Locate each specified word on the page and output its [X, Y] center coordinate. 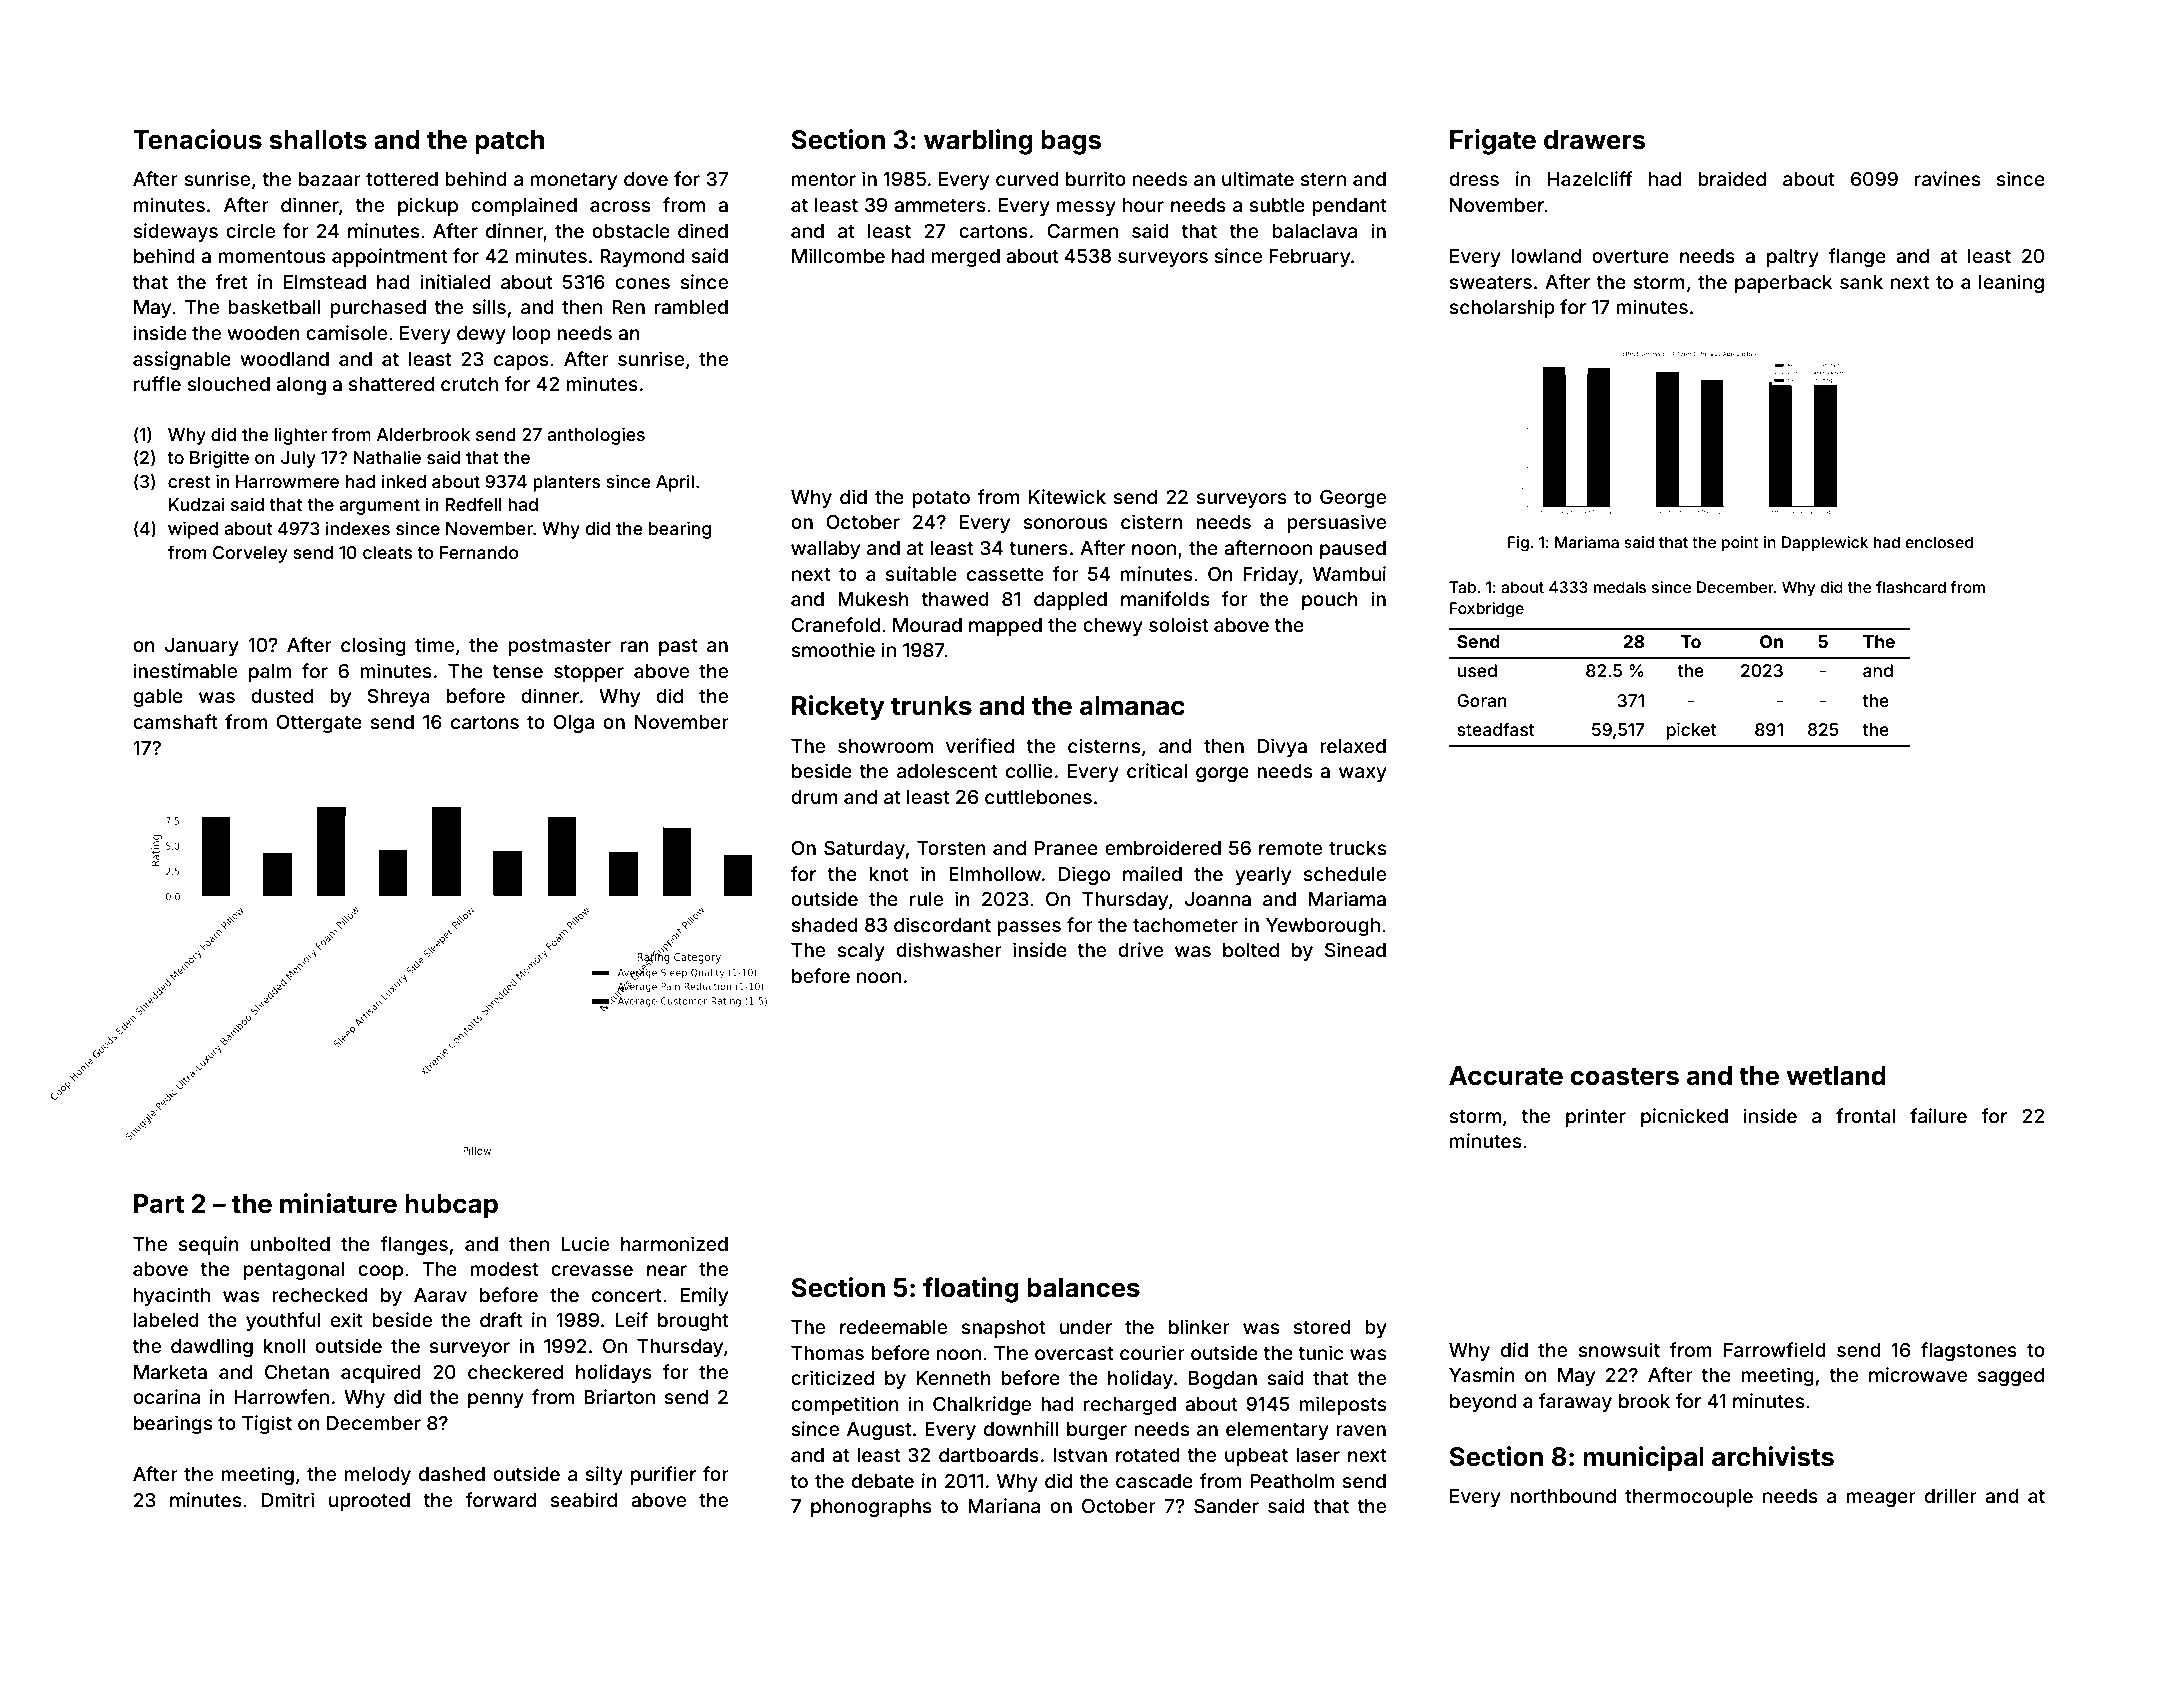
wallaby [825, 550]
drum [814, 797]
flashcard [1911, 587]
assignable [182, 360]
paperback [1784, 284]
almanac [1132, 706]
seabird [584, 1499]
